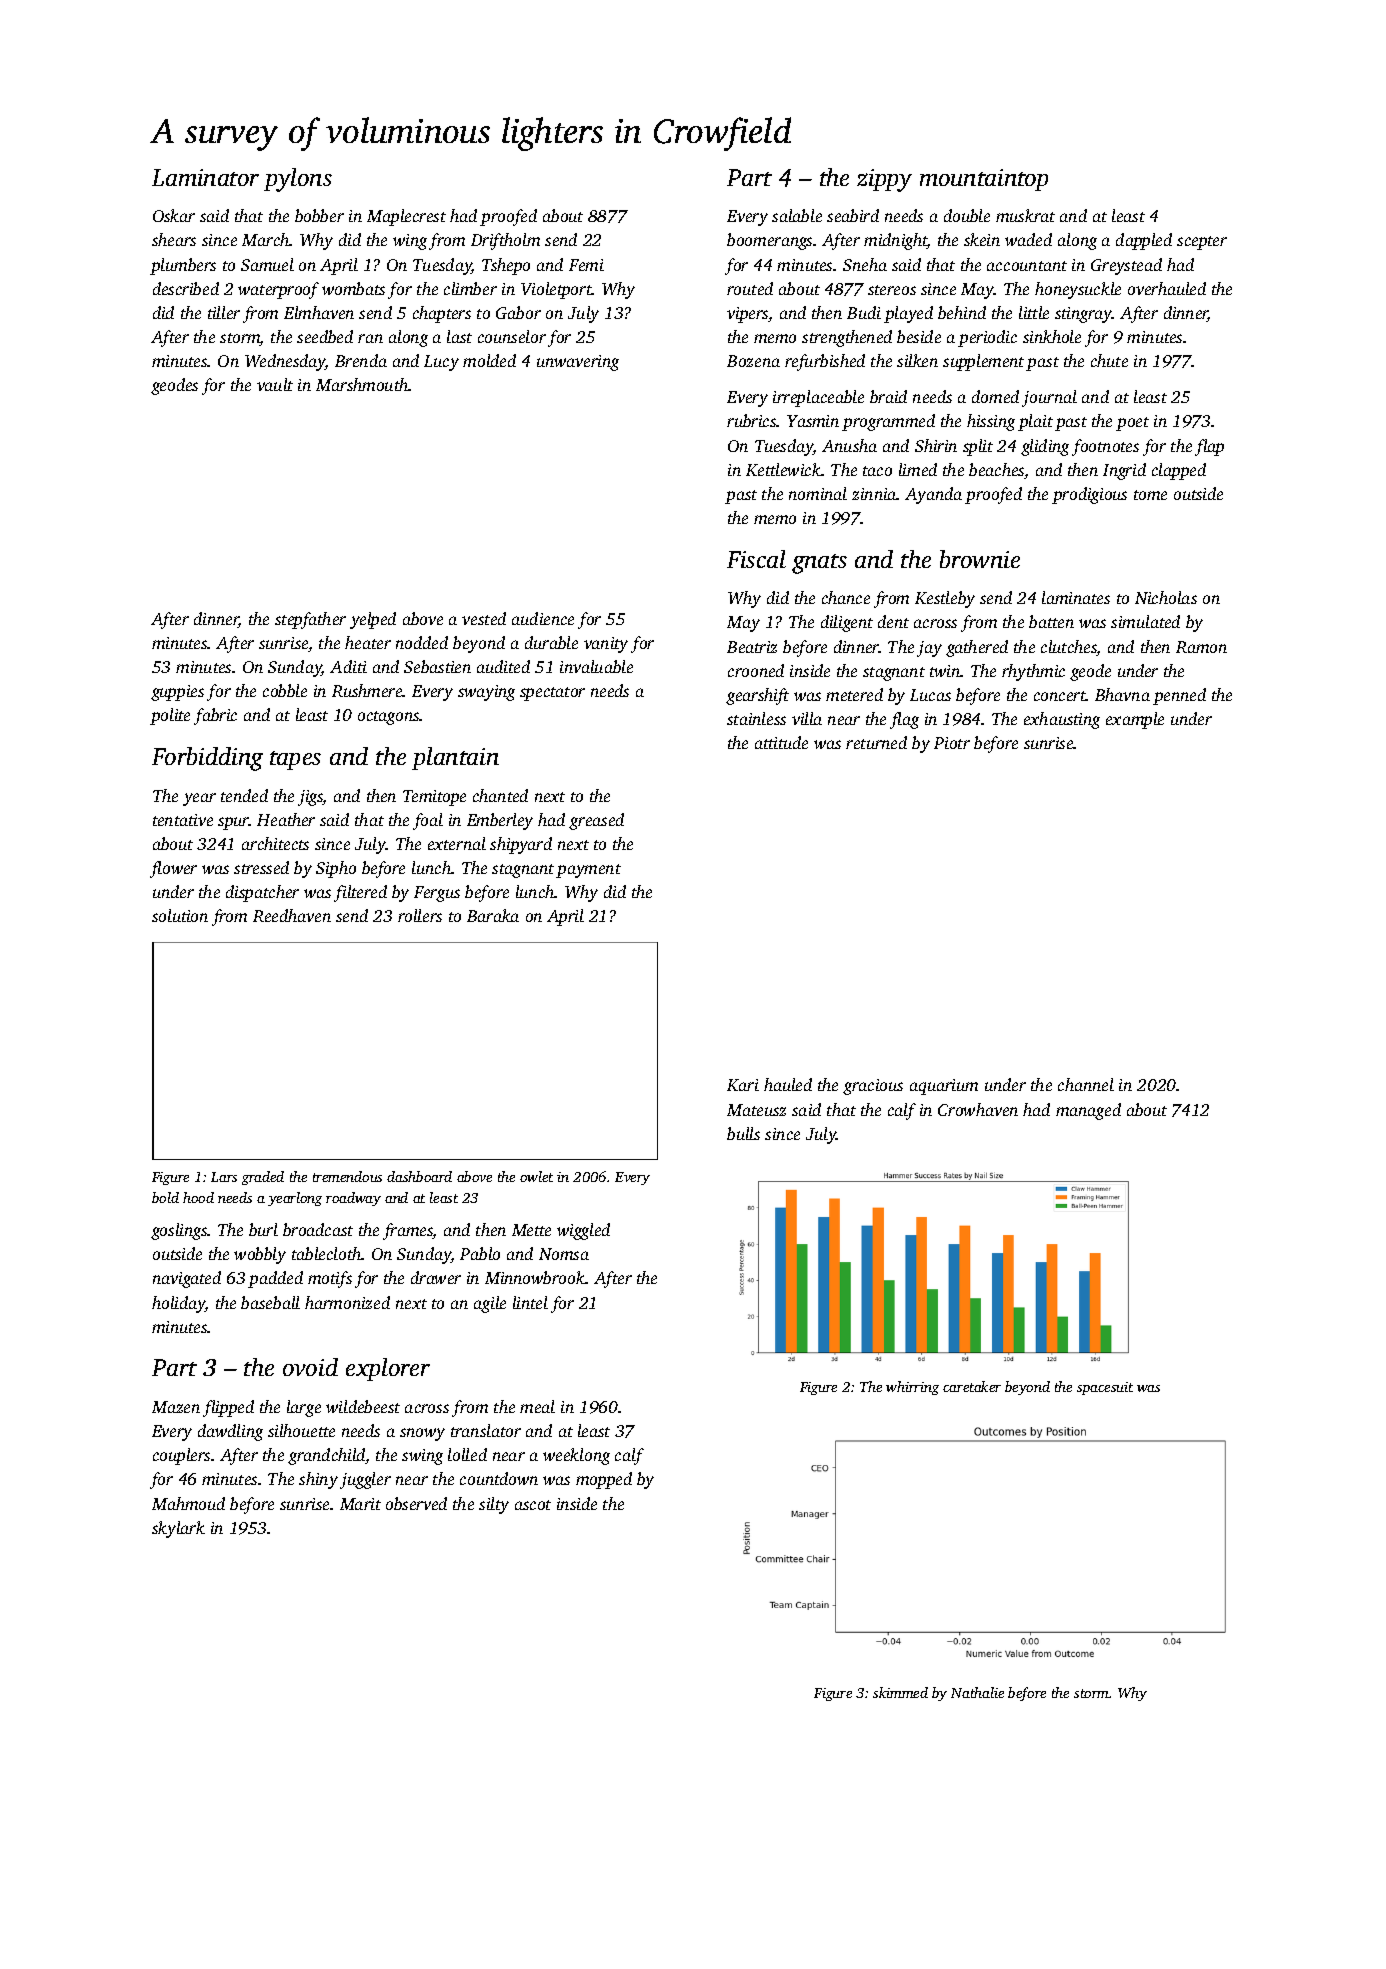  Describe the element at coordinates (1062, 720) in the document. I see `exhausting` at that location.
